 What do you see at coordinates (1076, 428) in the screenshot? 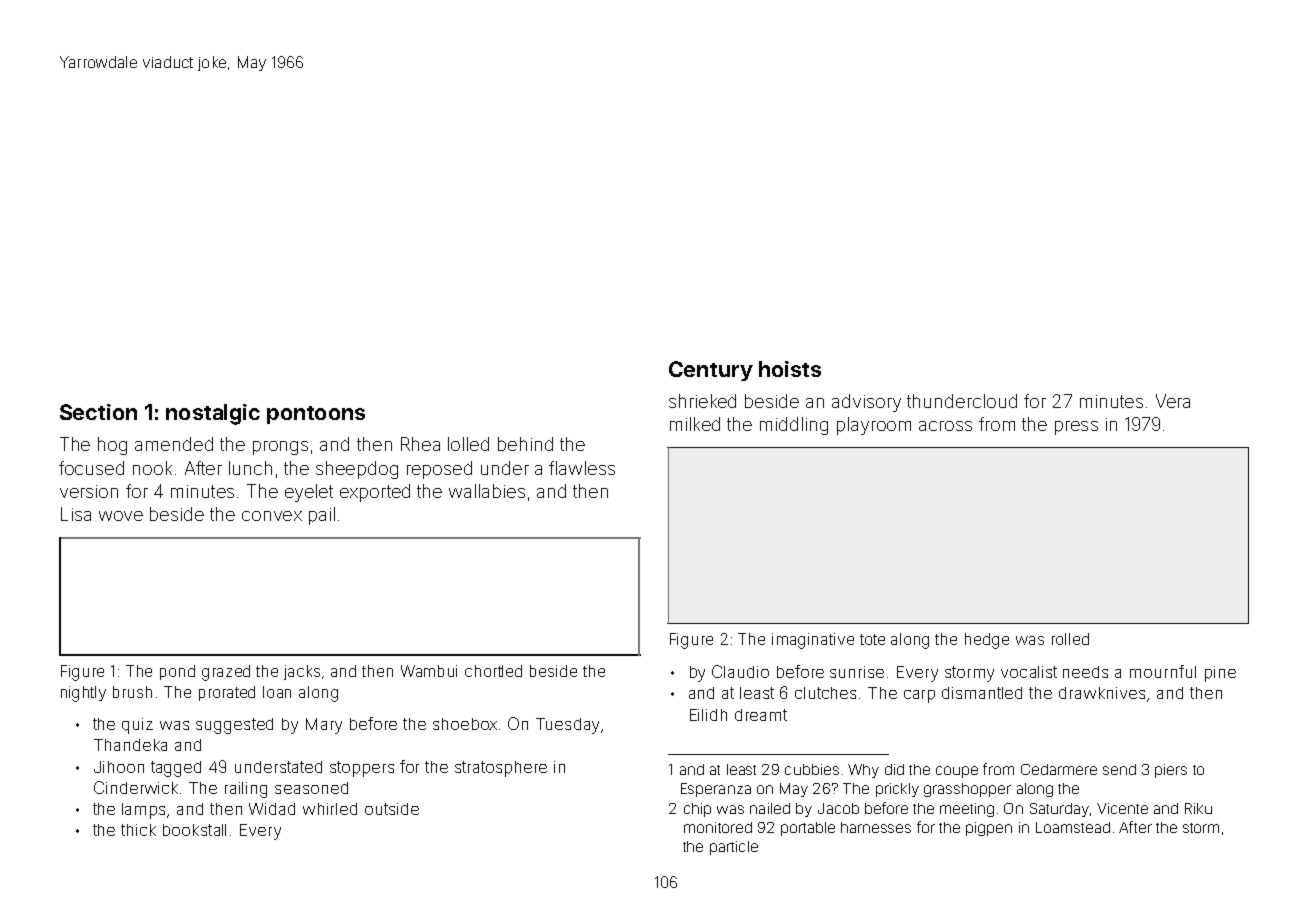
I see `press` at bounding box center [1076, 428].
